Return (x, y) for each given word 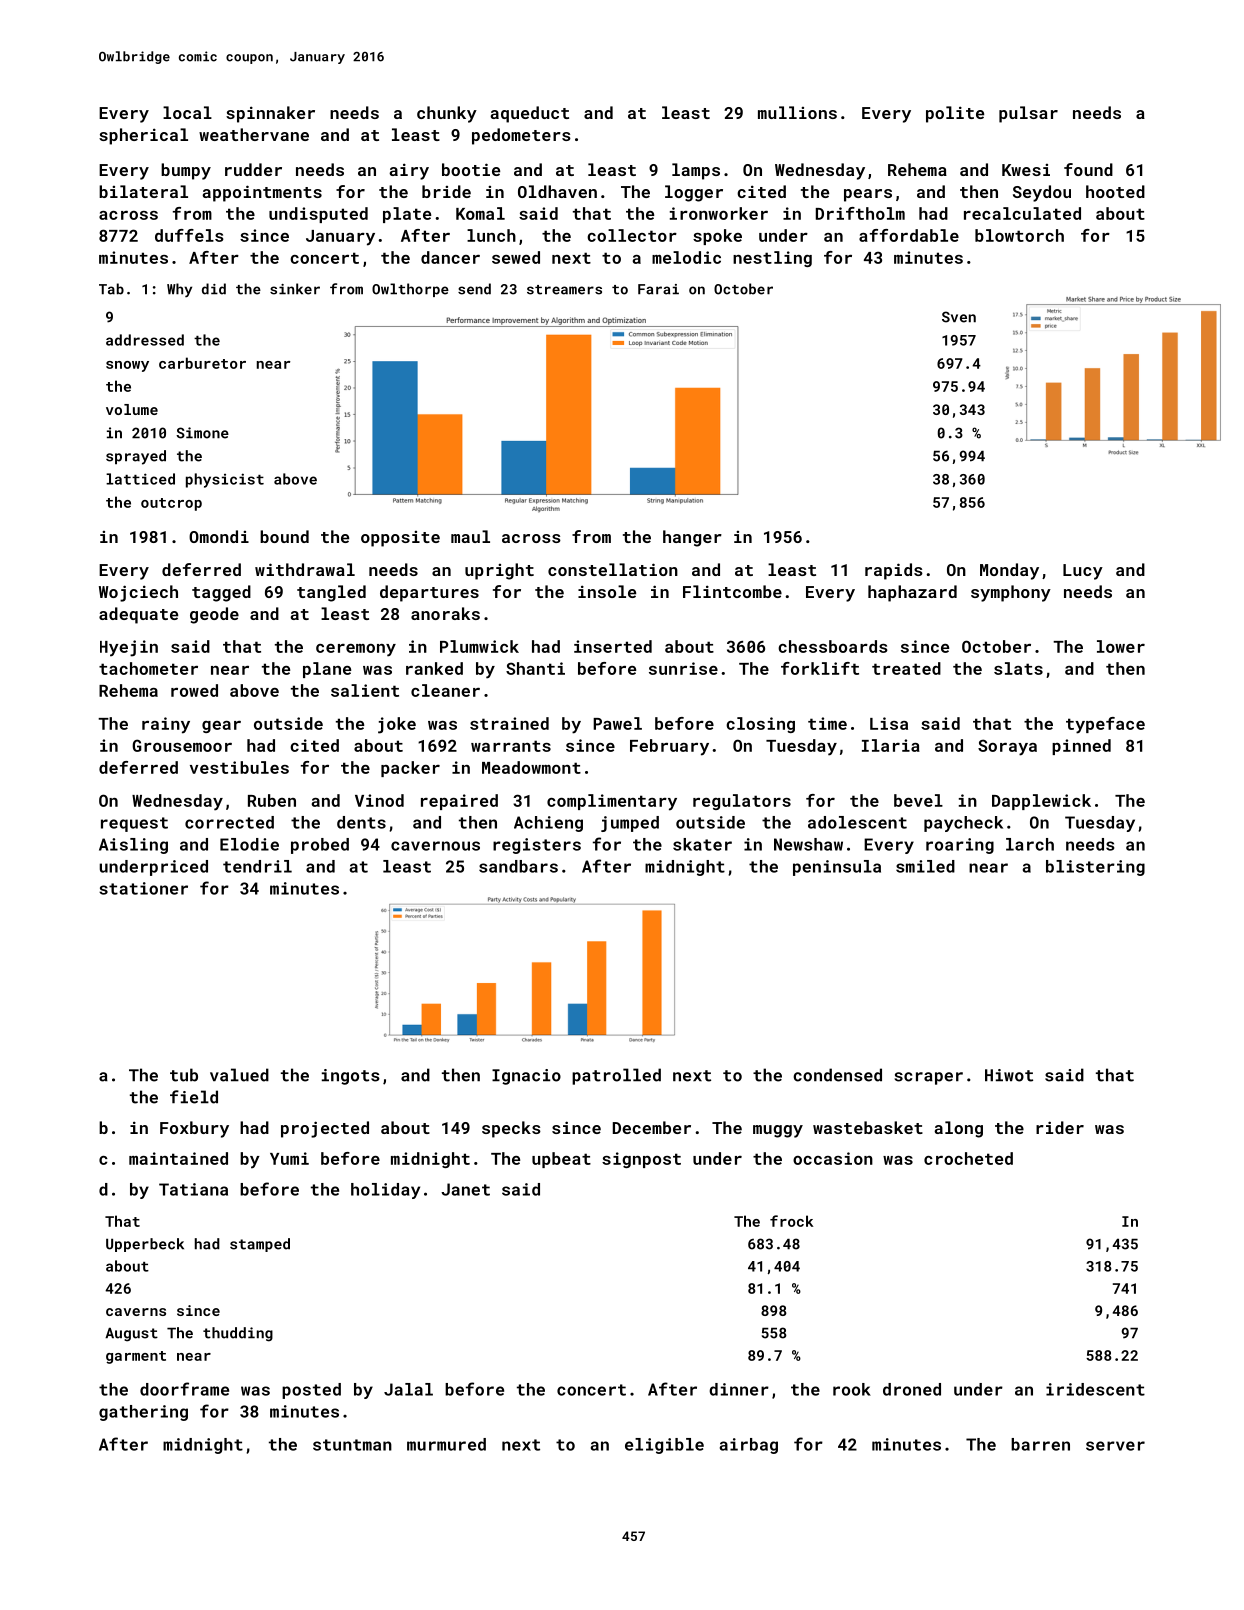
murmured (446, 1444)
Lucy (1083, 572)
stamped (260, 1245)
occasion (833, 1158)
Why (179, 290)
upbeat (561, 1160)
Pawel (617, 723)
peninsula (837, 868)
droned (912, 1389)
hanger (692, 538)
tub (184, 1075)
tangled (331, 593)
